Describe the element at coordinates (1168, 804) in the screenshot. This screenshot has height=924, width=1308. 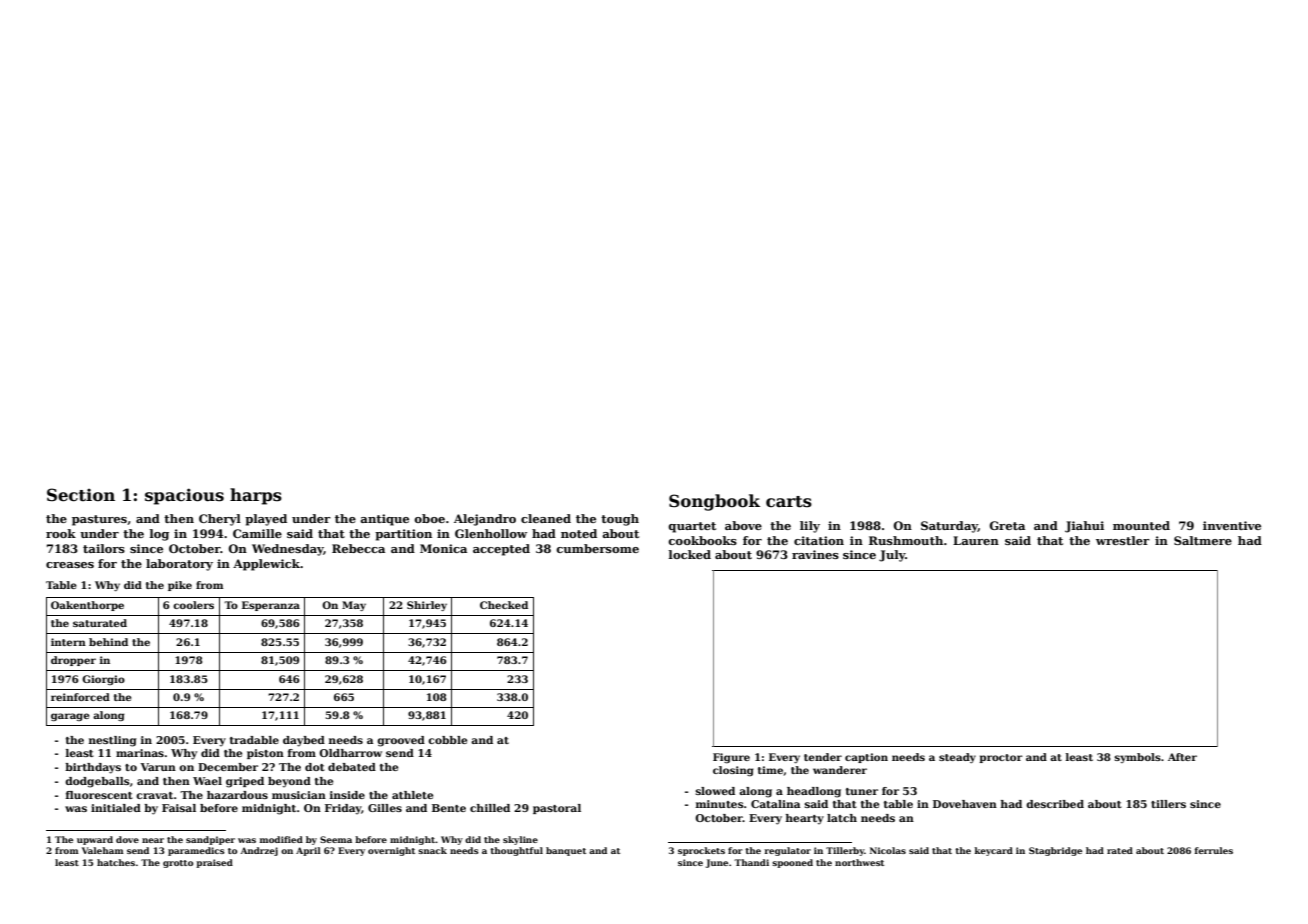
I see `tillers` at that location.
